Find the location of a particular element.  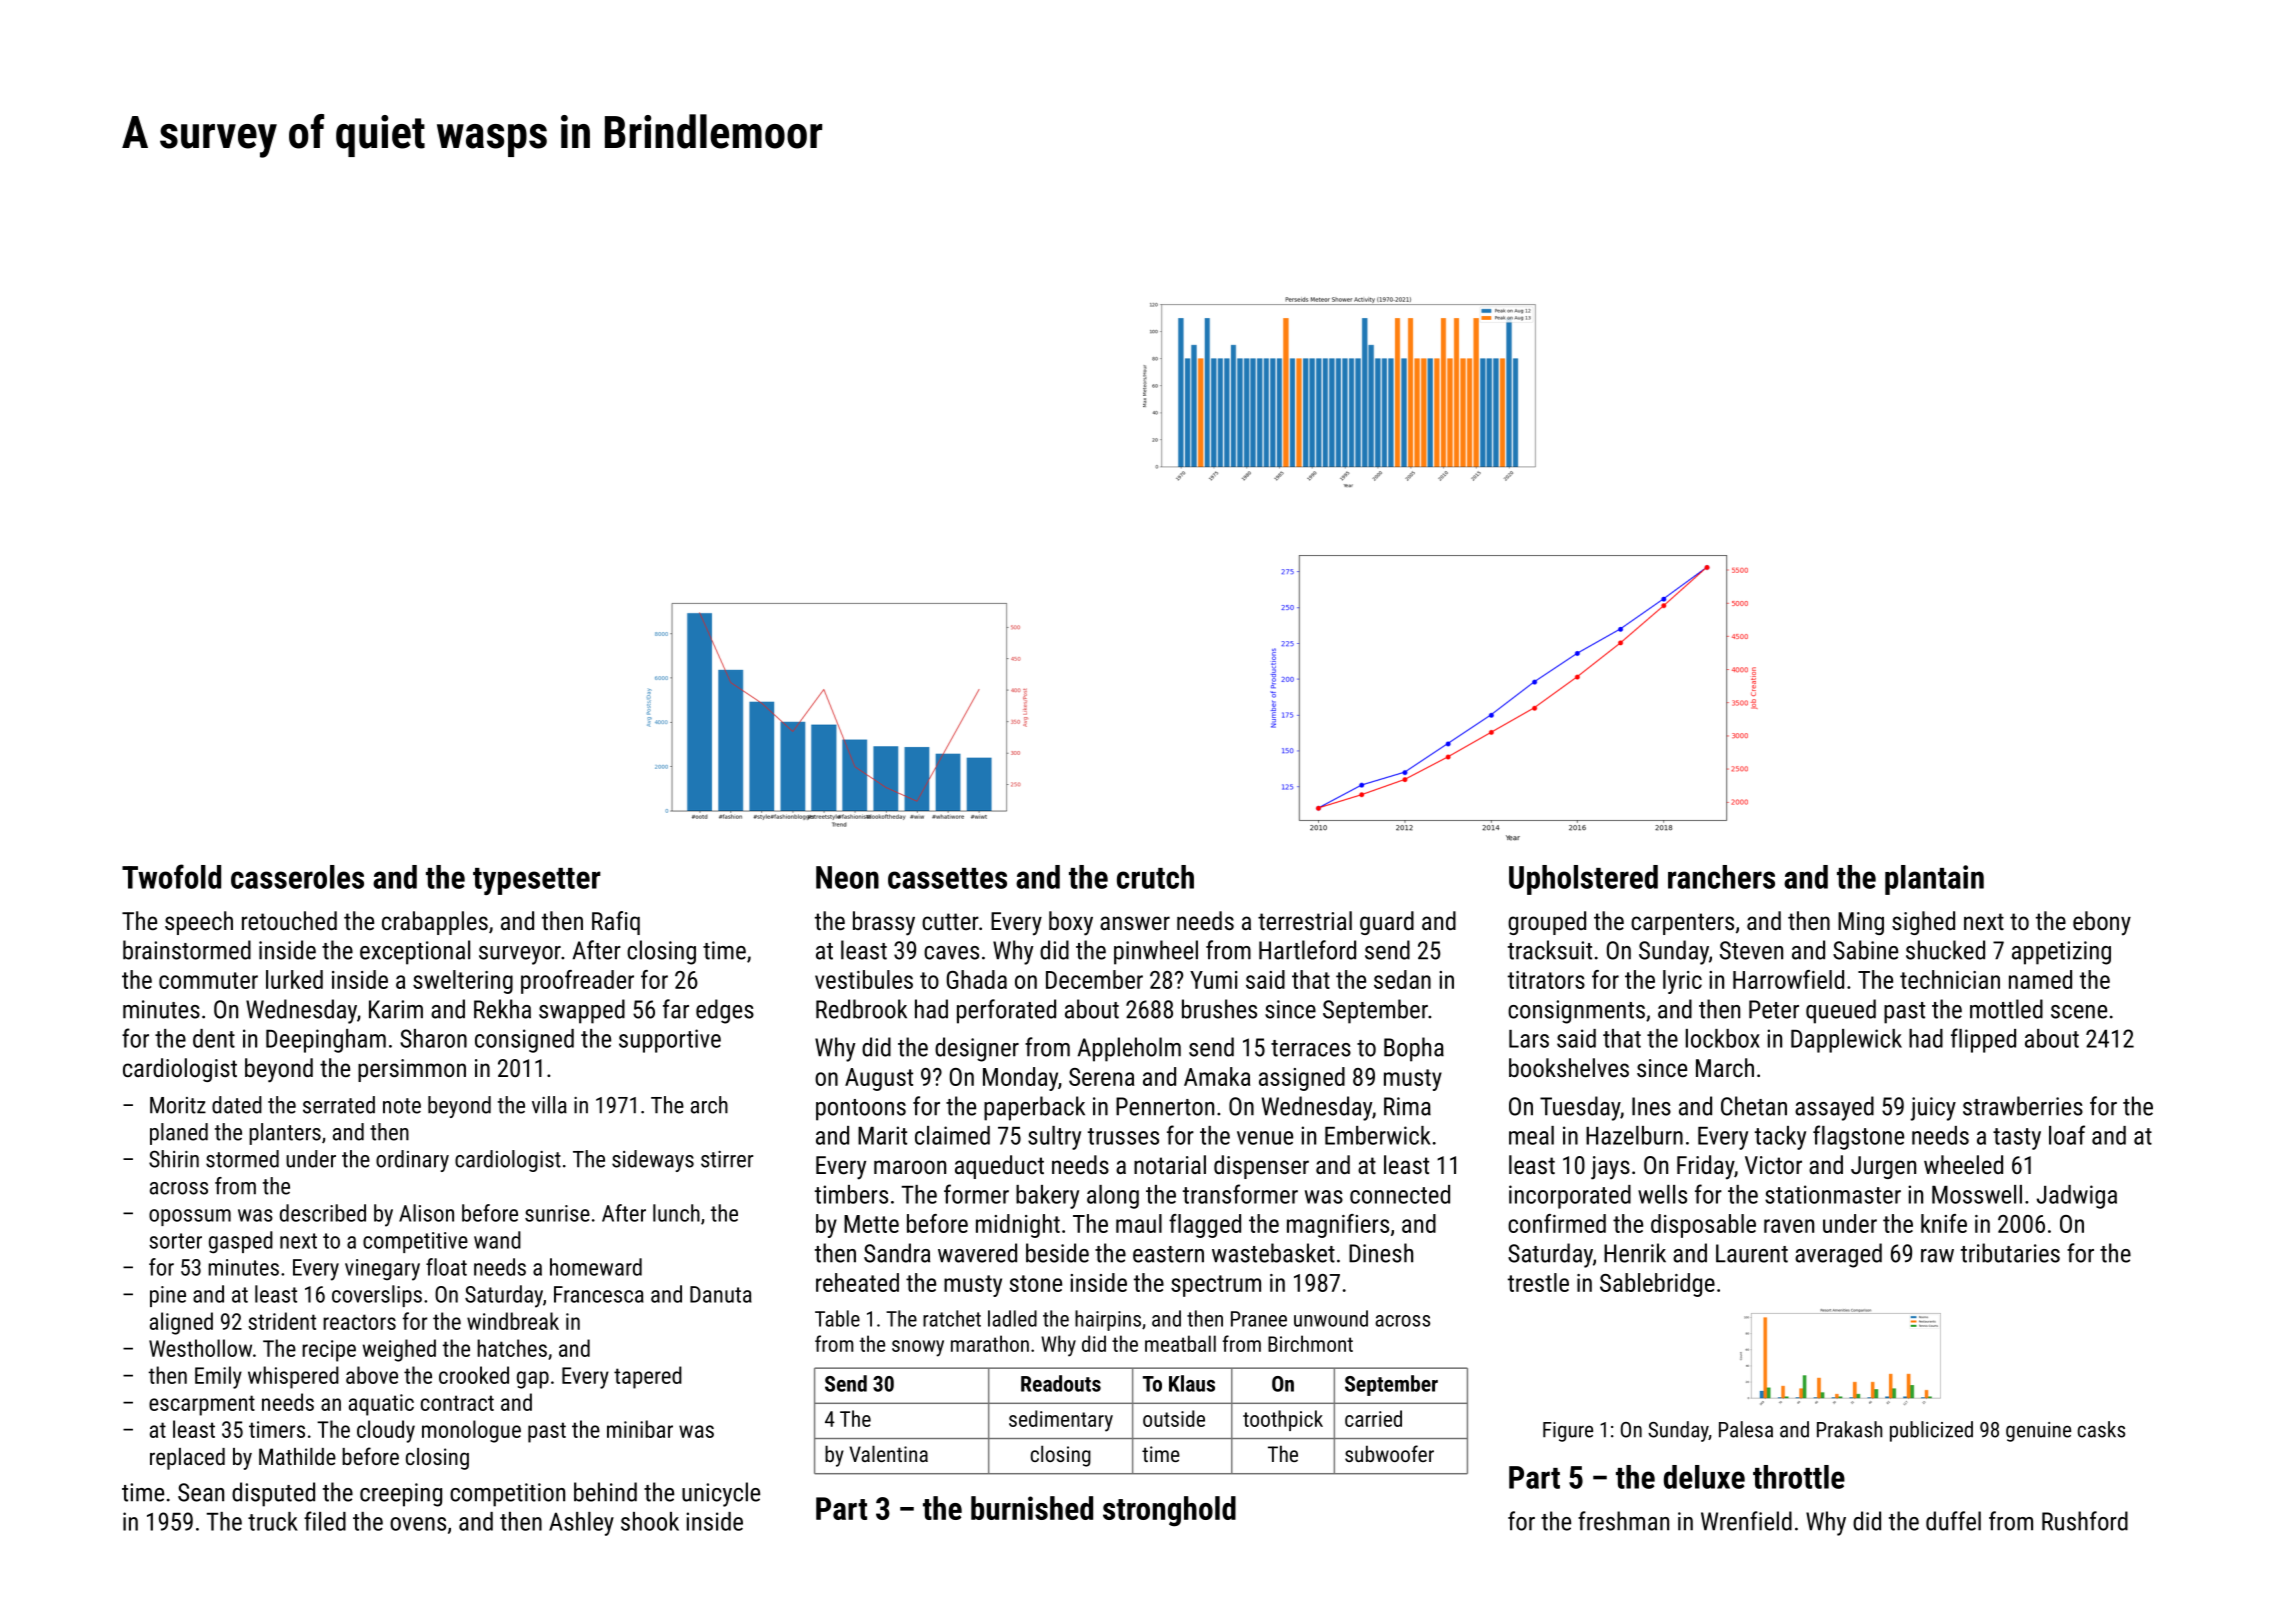

ovens is located at coordinates (418, 1524).
